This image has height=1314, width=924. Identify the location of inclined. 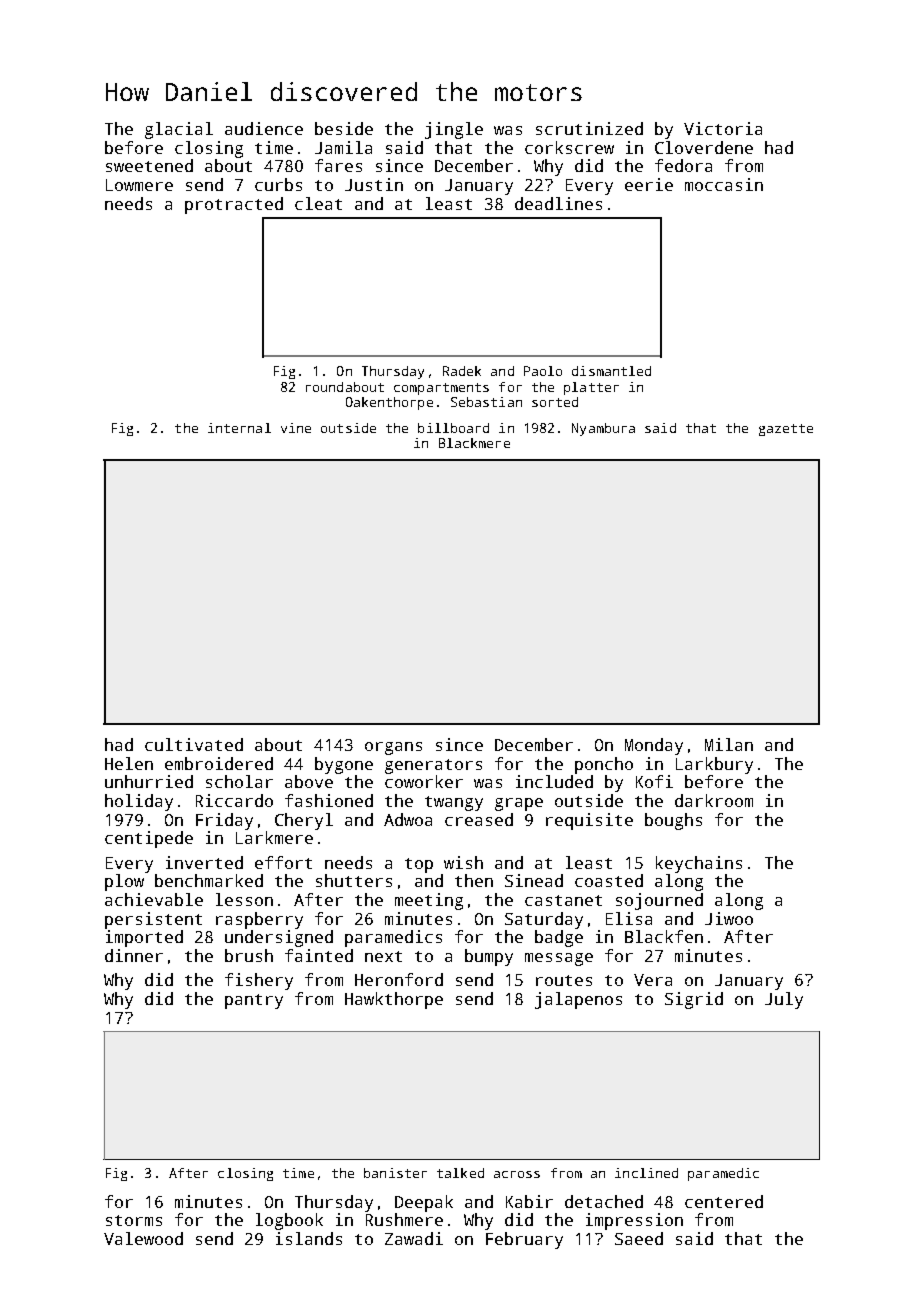
(646, 1173).
